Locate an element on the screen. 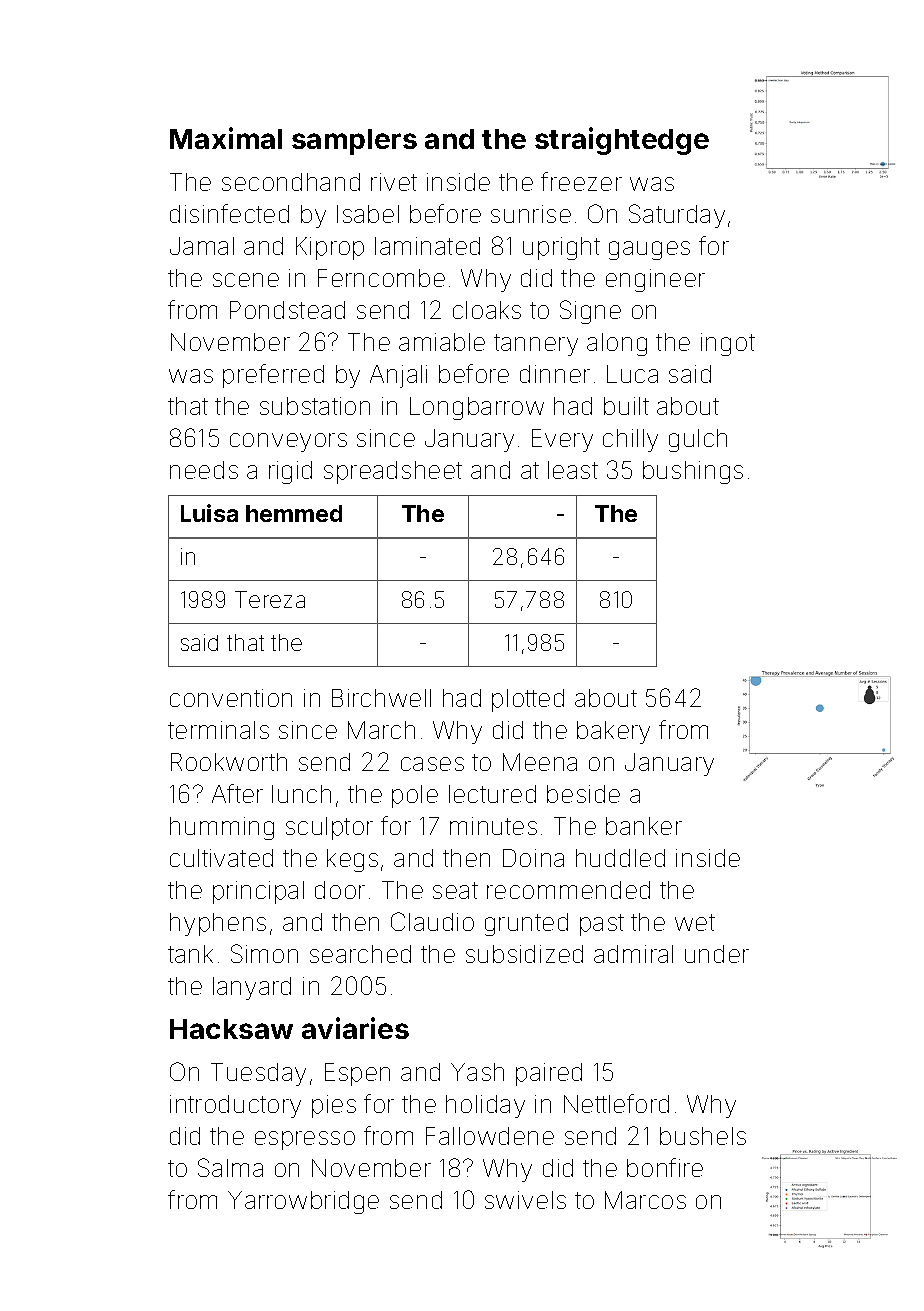 This screenshot has width=924, height=1311. least is located at coordinates (573, 470).
